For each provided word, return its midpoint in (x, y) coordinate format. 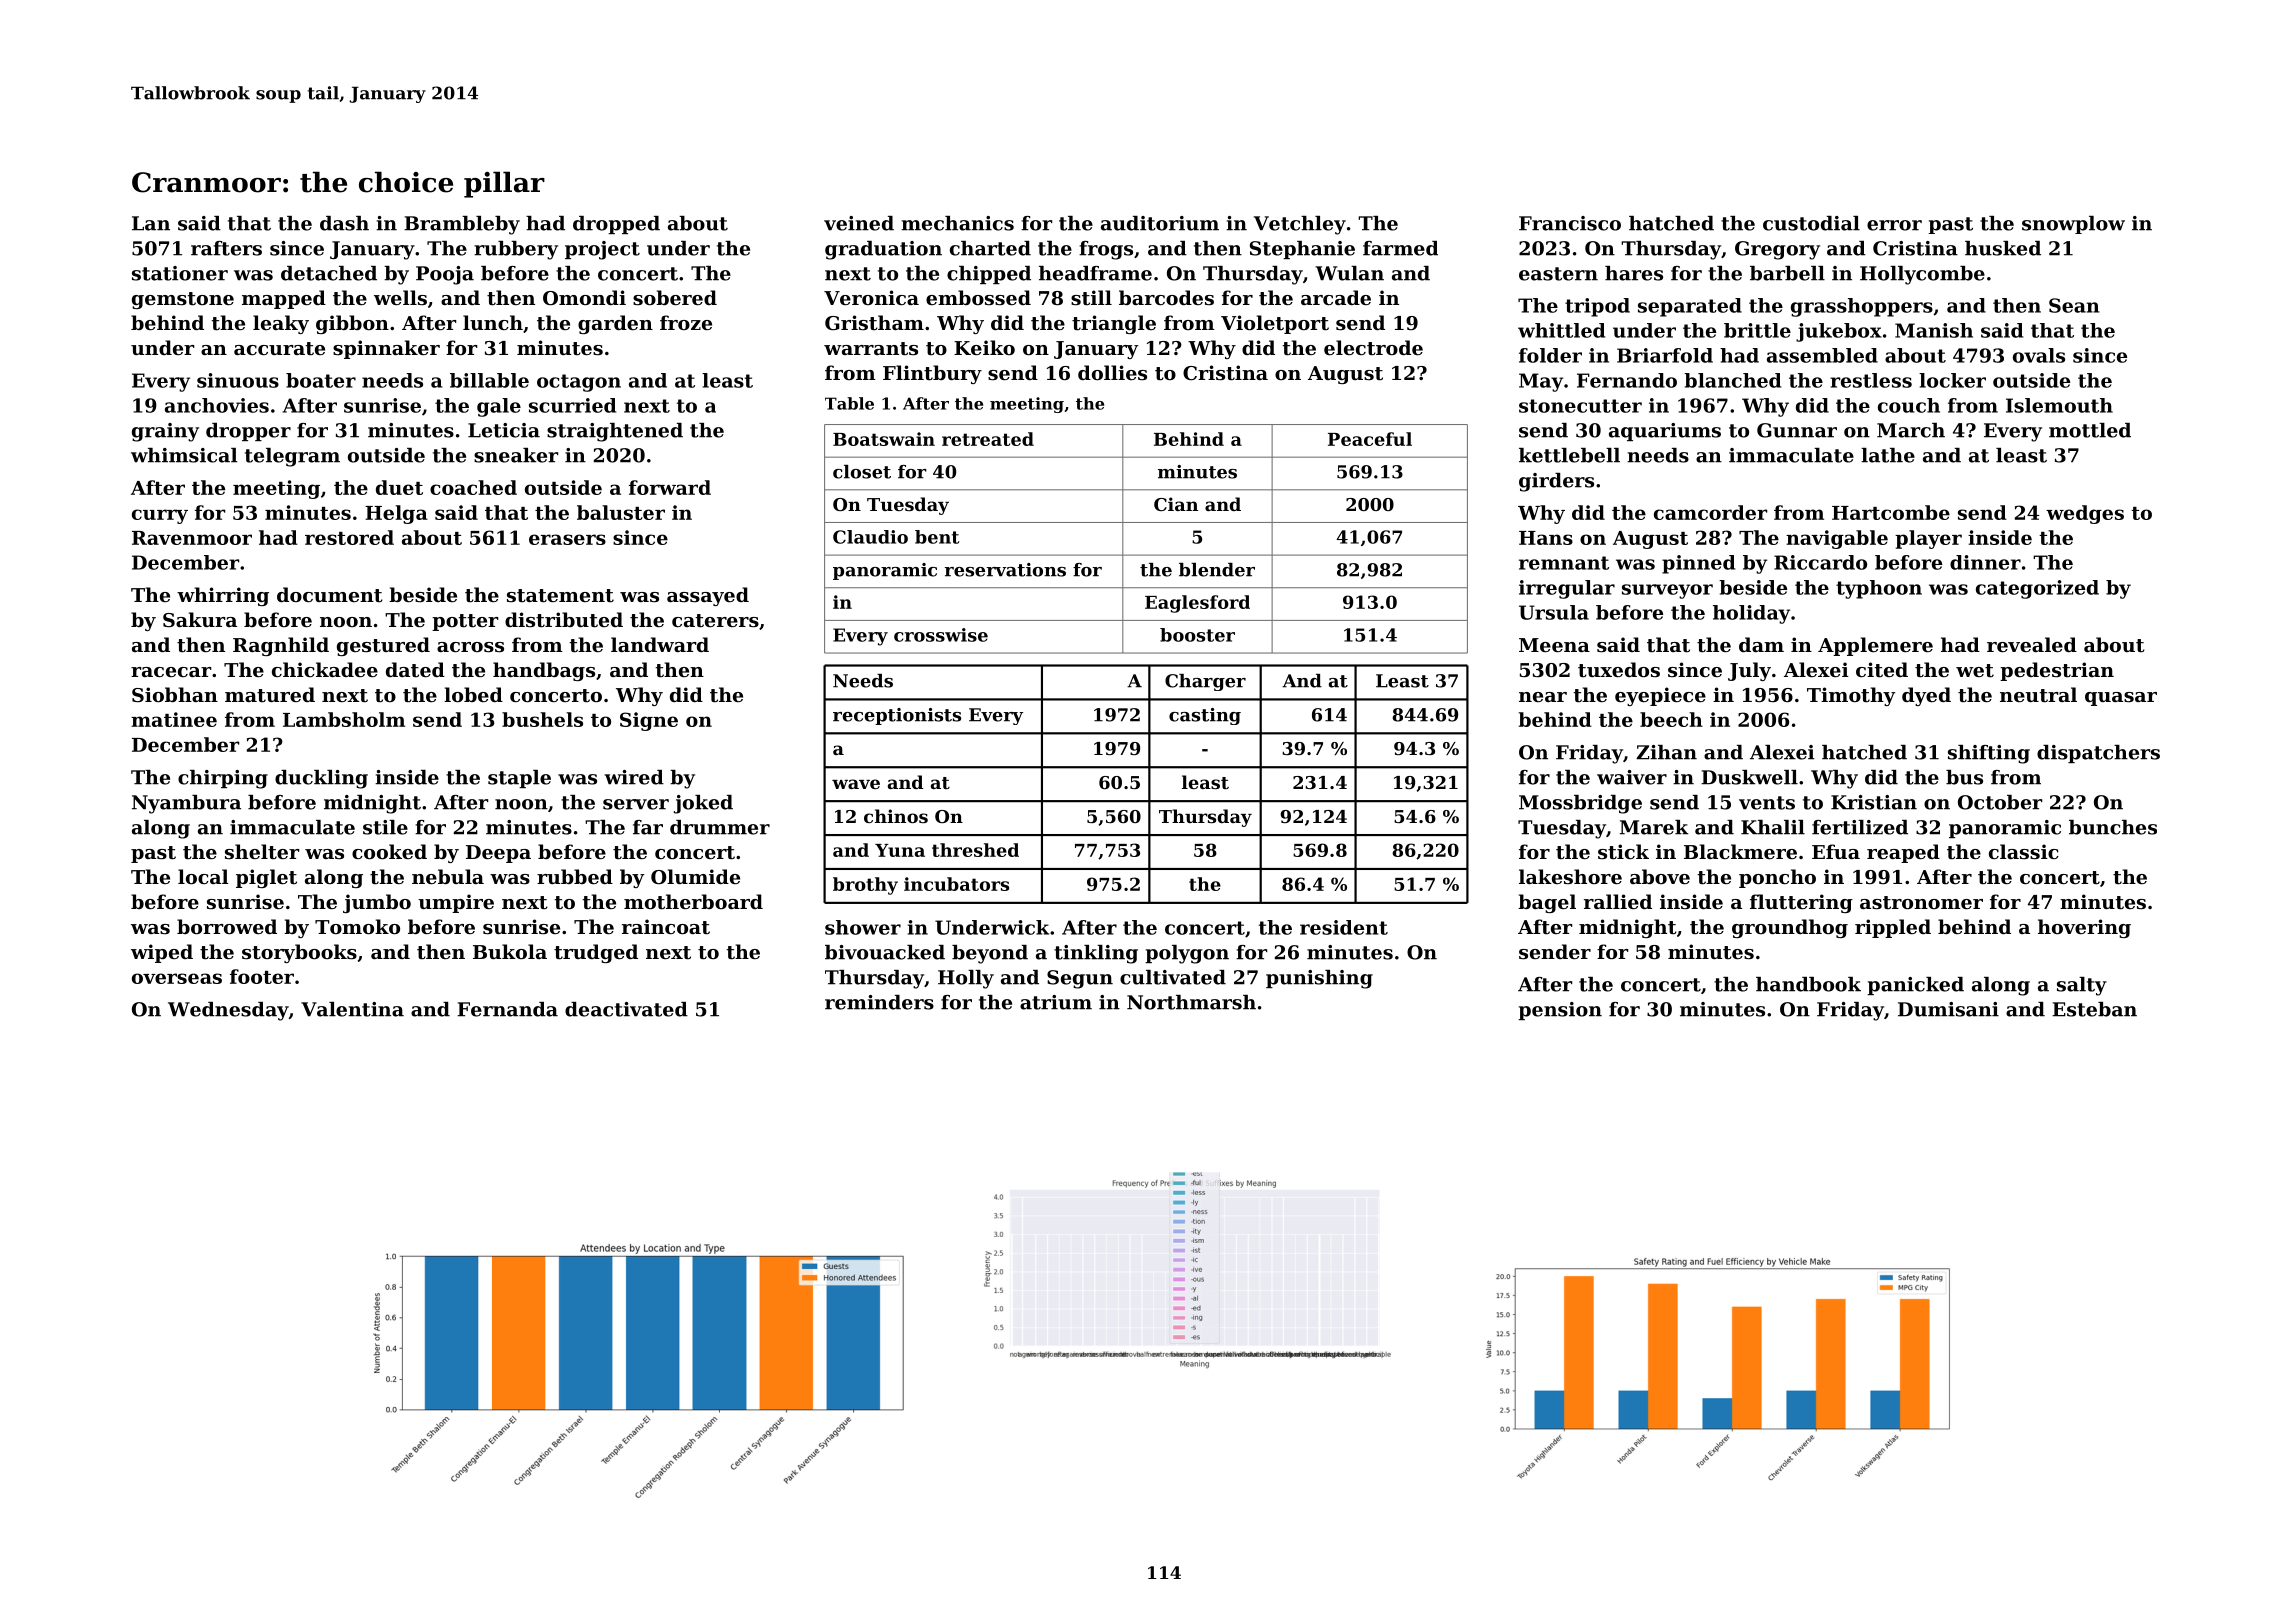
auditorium (1160, 223)
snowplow (2073, 225)
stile (385, 827)
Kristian (1874, 802)
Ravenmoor (192, 538)
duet (399, 487)
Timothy (1851, 696)
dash (344, 223)
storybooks (299, 953)
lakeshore (1570, 876)
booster (1197, 635)
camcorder (1710, 512)
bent (937, 537)
